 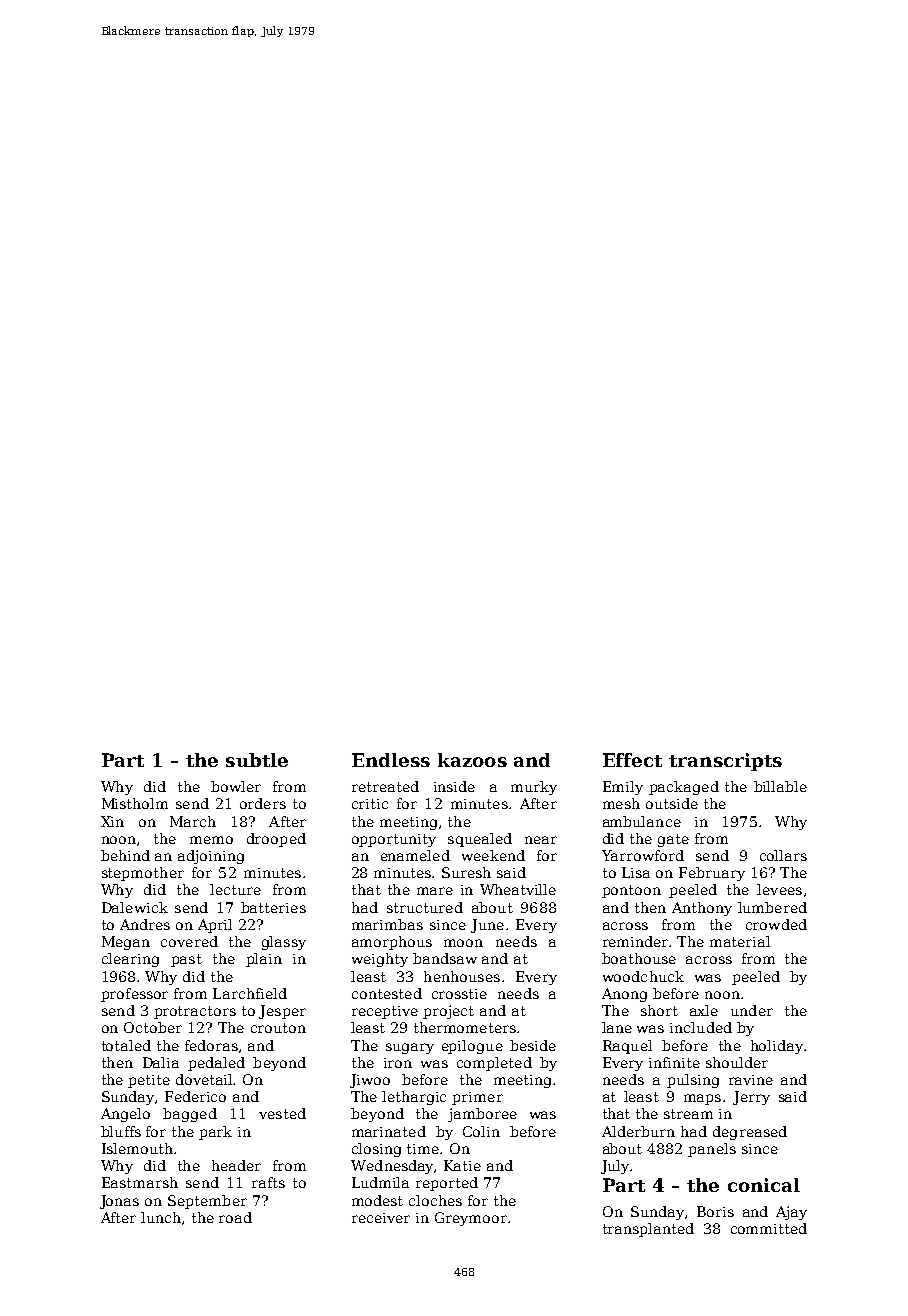 What do you see at coordinates (135, 803) in the screenshot?
I see `Mistholm` at bounding box center [135, 803].
